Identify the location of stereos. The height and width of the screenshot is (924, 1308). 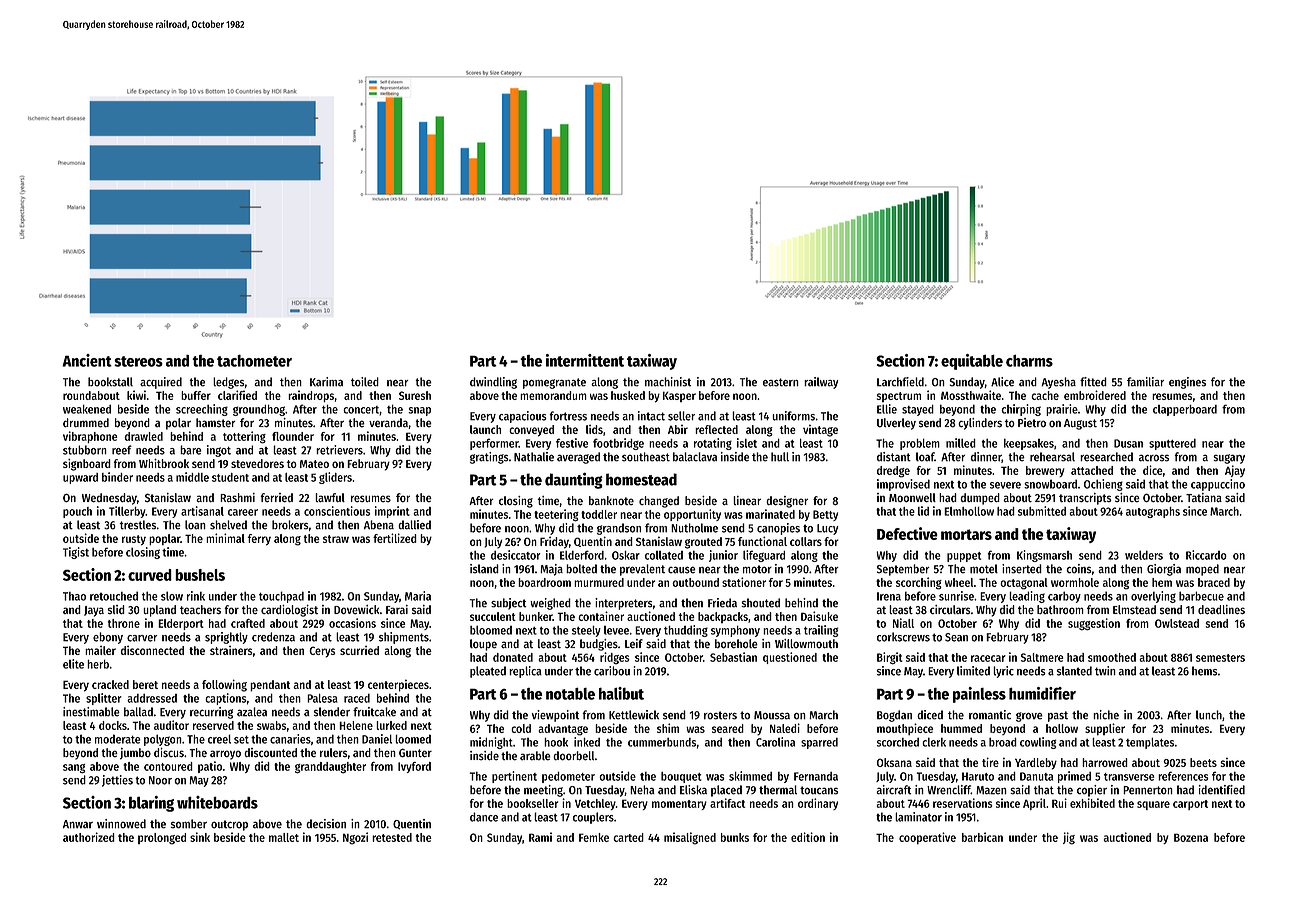
(138, 361).
